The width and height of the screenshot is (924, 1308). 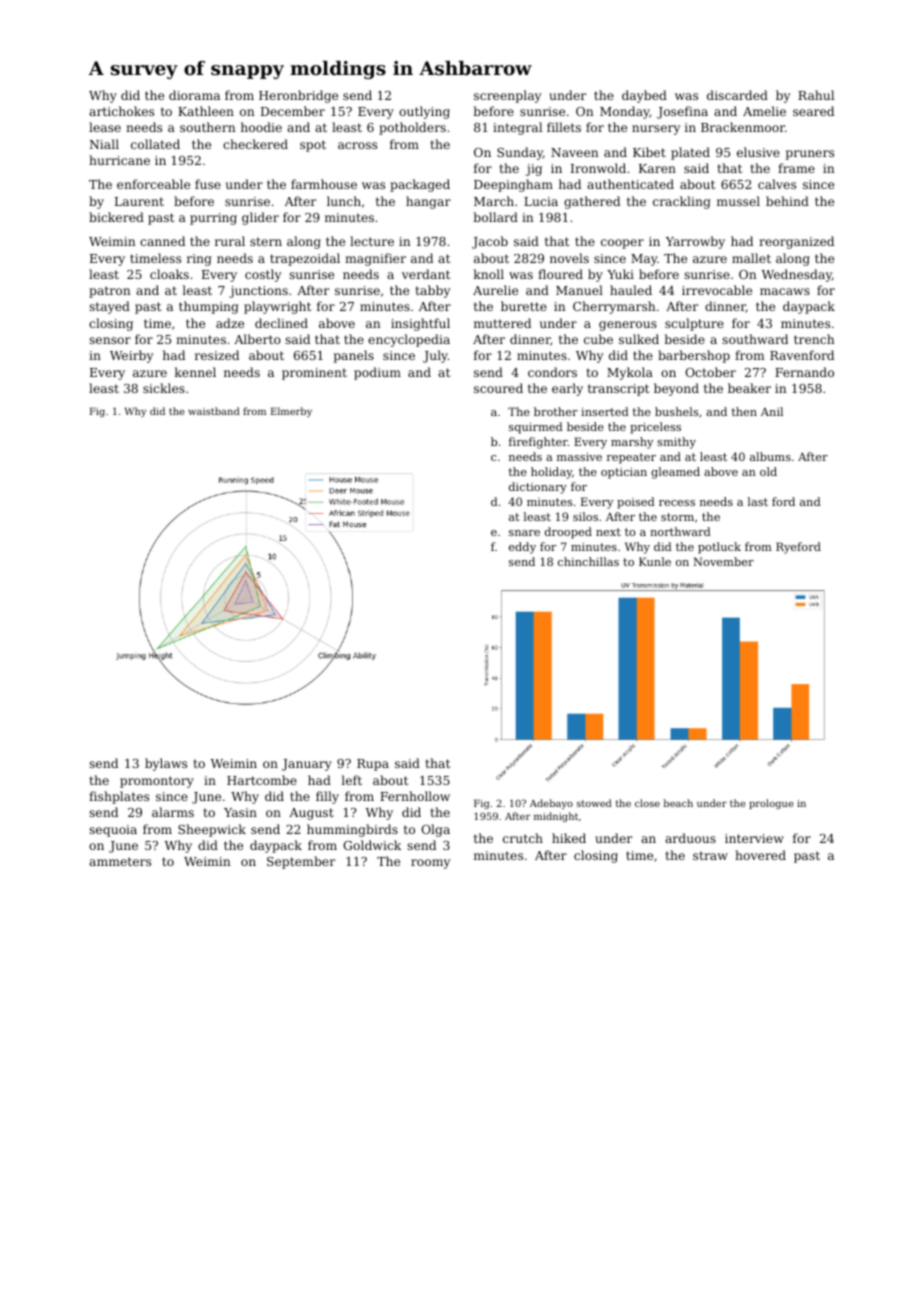 I want to click on hummingbirds, so click(x=352, y=830).
